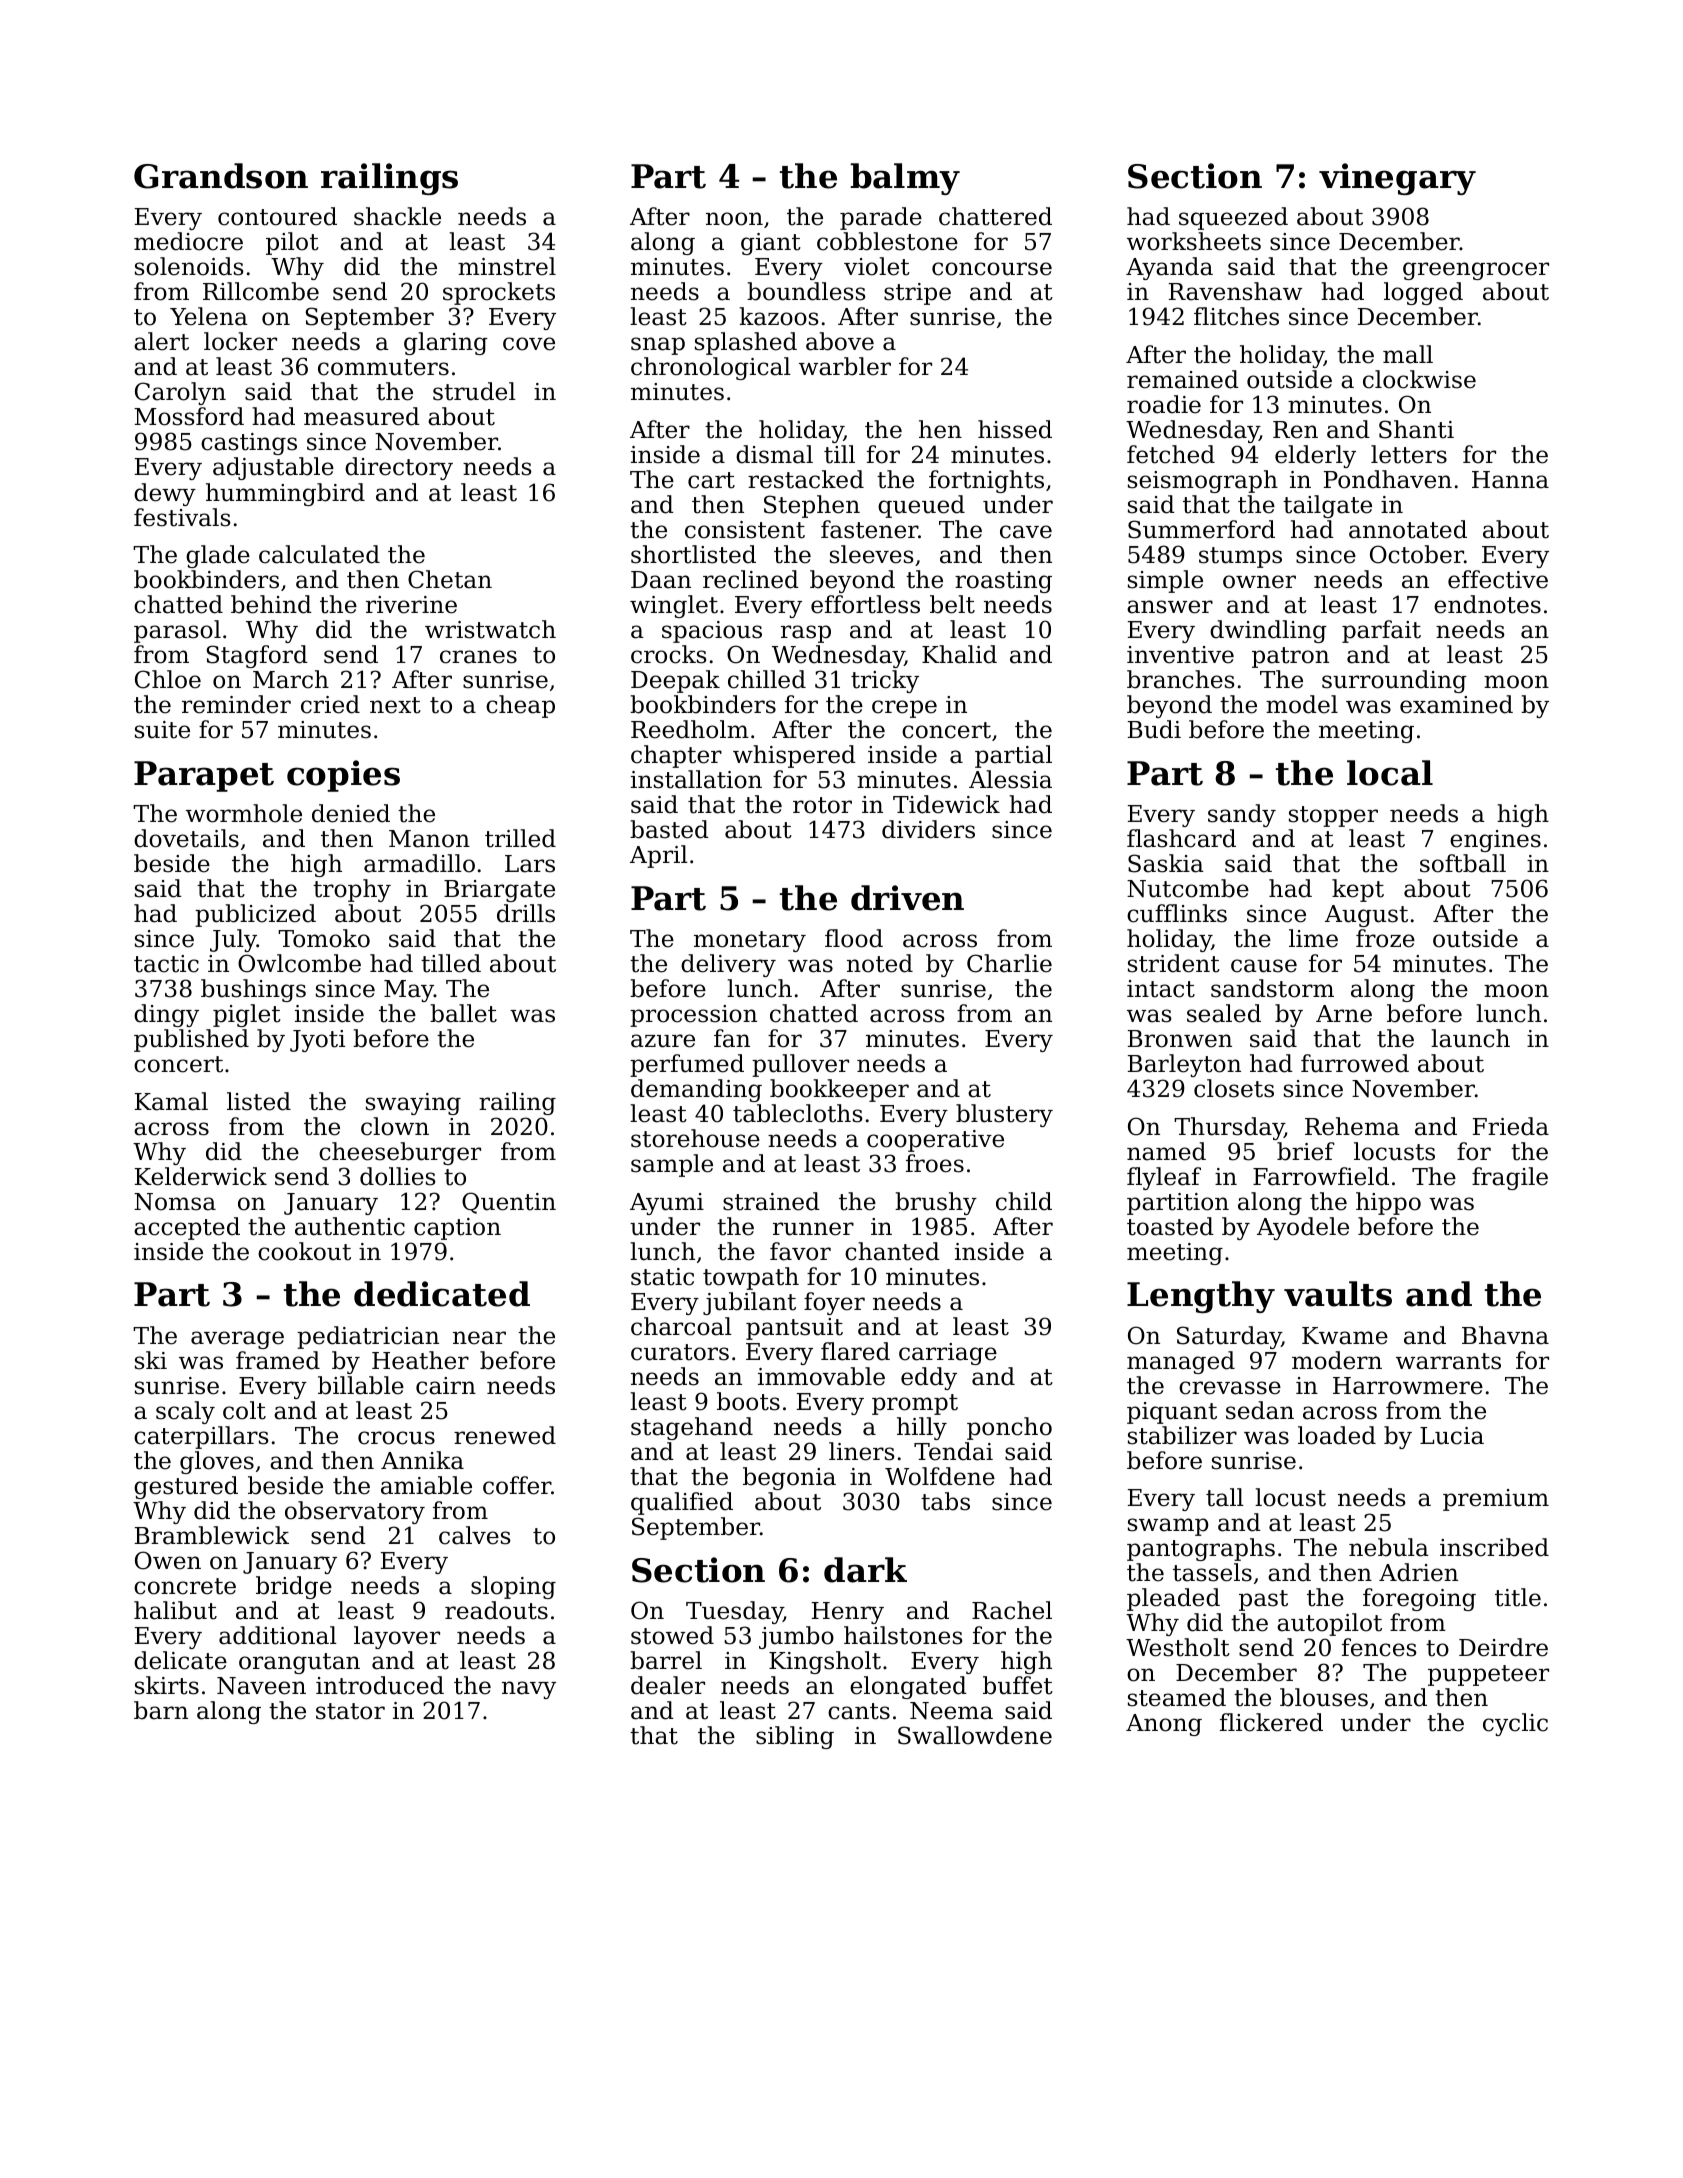 This page has width=1683, height=2178. Describe the element at coordinates (905, 179) in the page. I see `balmy` at that location.
